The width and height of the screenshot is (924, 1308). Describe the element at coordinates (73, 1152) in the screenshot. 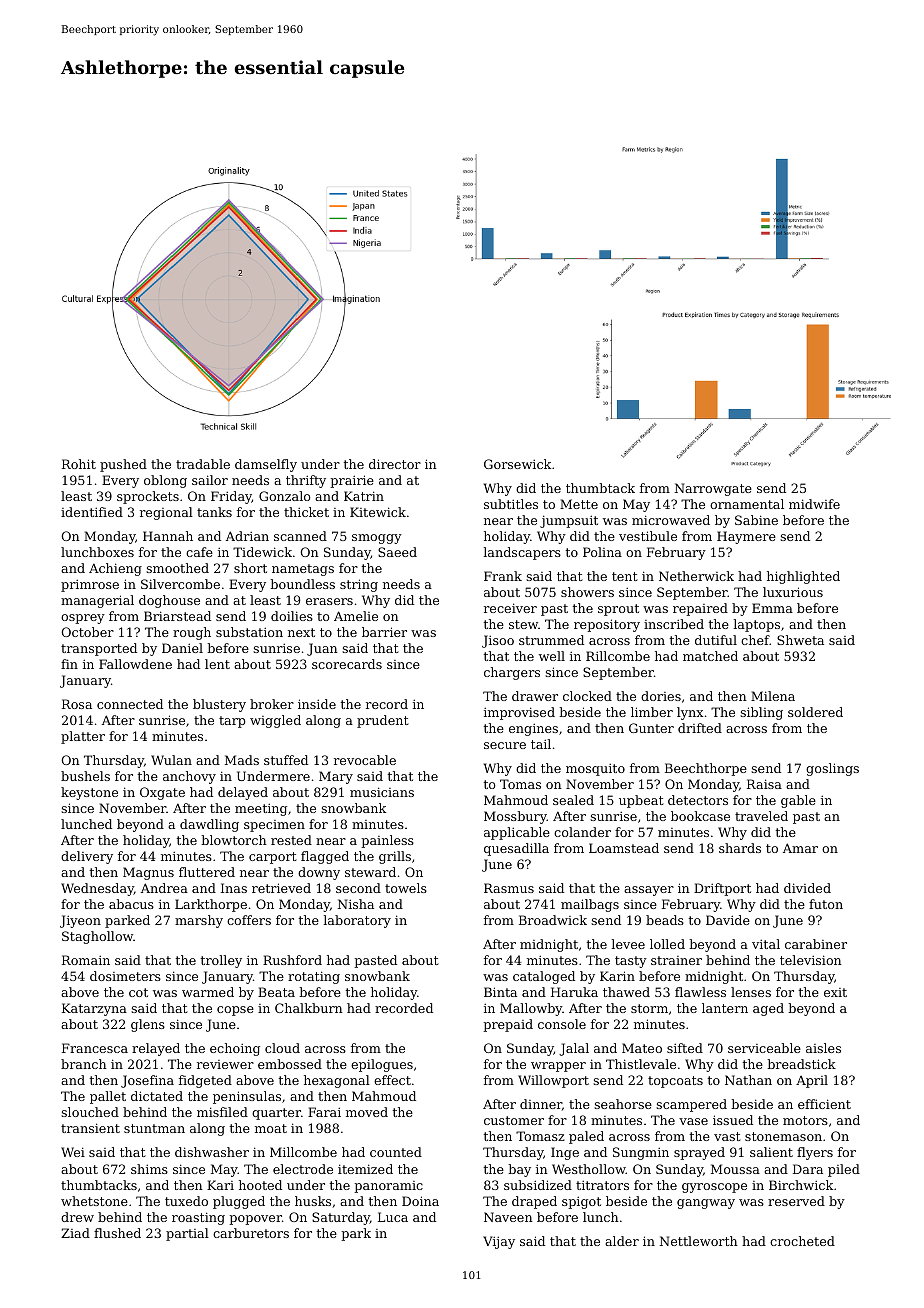

I see `Wei` at that location.
